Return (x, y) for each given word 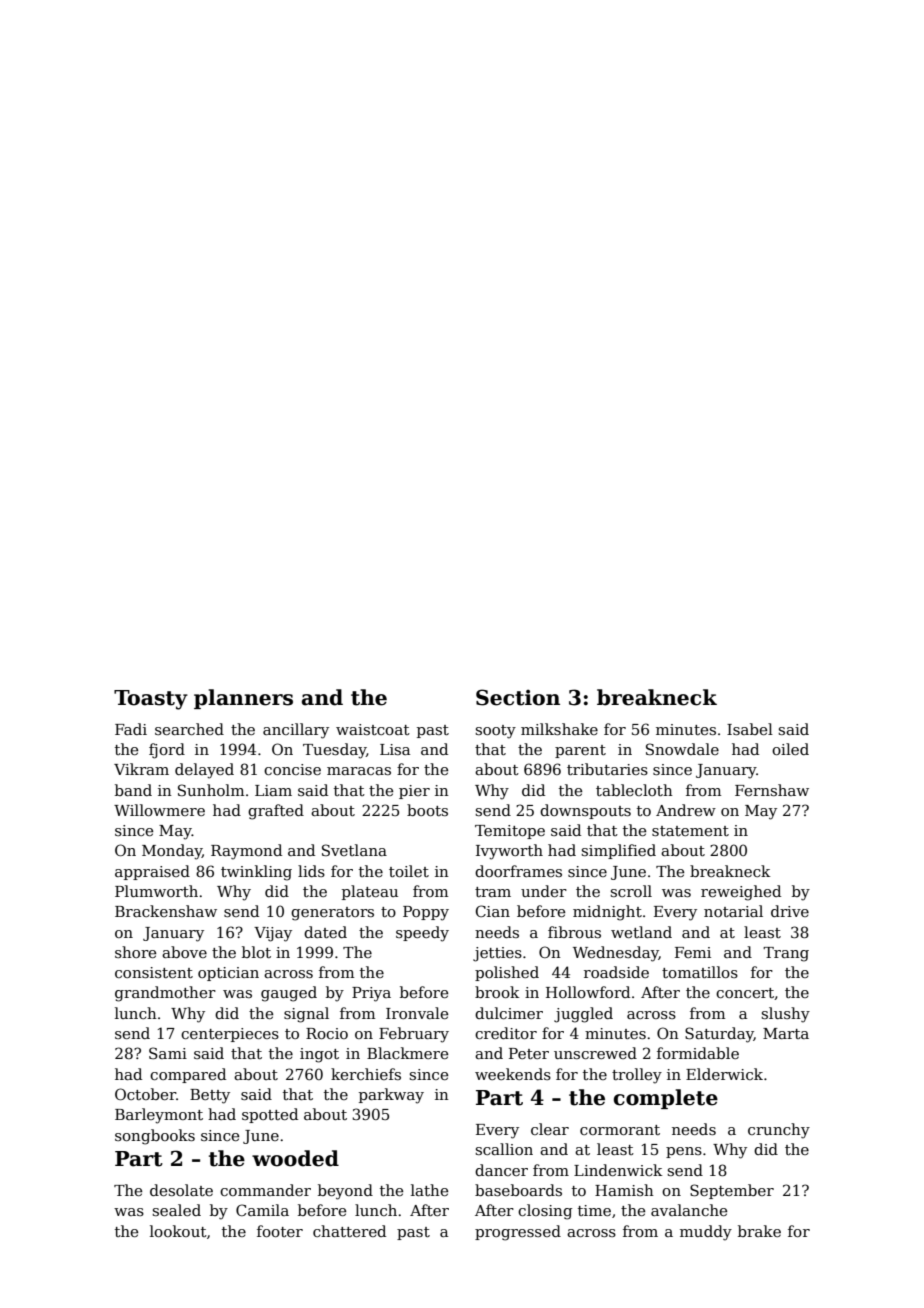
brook (497, 992)
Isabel (750, 729)
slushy (785, 1015)
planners (243, 699)
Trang (786, 954)
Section (518, 697)
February (414, 1035)
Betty (210, 1096)
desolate (181, 1190)
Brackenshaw (166, 911)
